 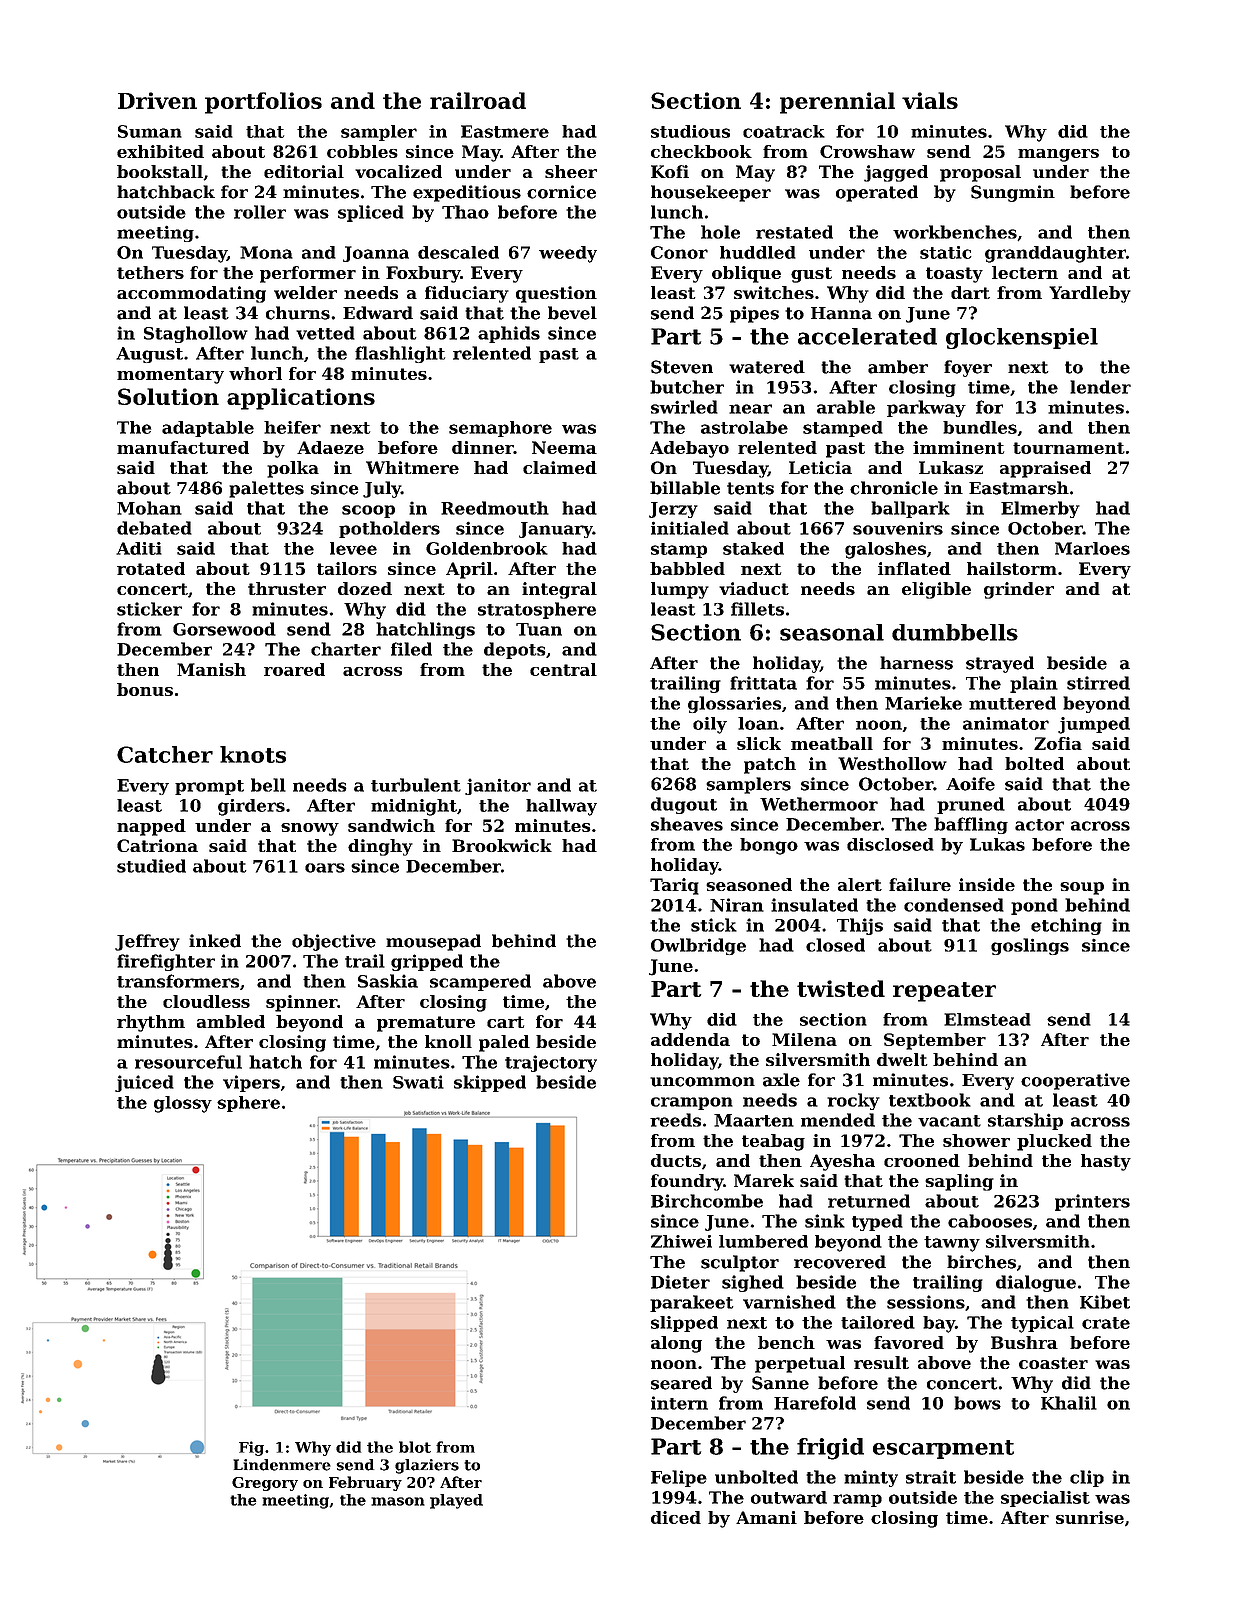 I want to click on inked, so click(x=215, y=941).
